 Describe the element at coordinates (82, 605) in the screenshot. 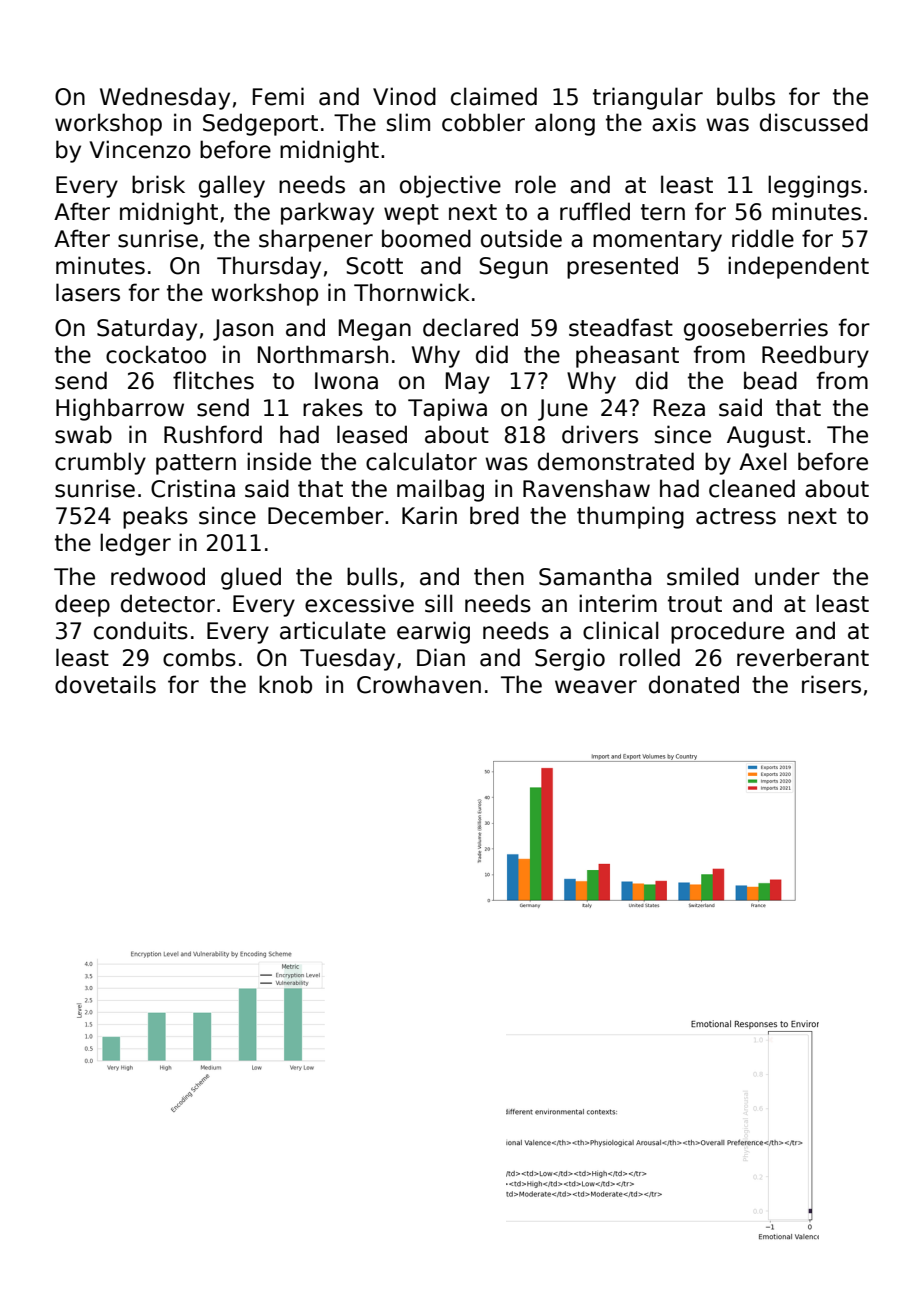

I see `deep` at that location.
